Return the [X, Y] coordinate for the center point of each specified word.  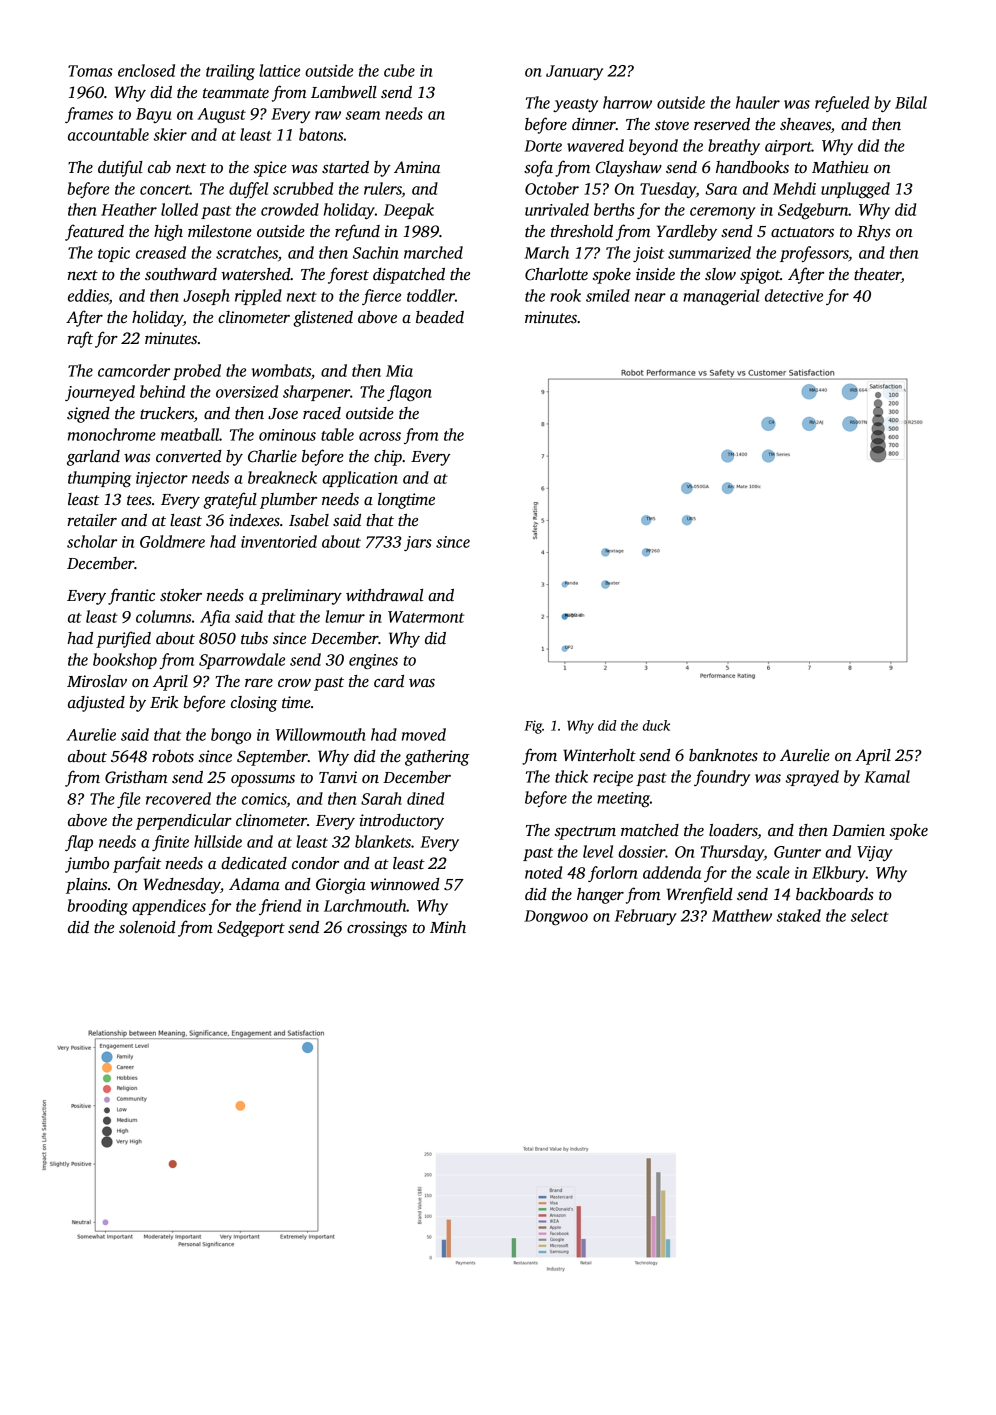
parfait [137, 864]
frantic [131, 596]
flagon [409, 393]
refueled [842, 104]
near [650, 297]
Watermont [426, 617]
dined [425, 798]
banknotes [723, 755]
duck [656, 725]
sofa [538, 168]
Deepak [409, 211]
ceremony [723, 213]
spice [270, 169]
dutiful [120, 168]
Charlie [272, 456]
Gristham [136, 777]
